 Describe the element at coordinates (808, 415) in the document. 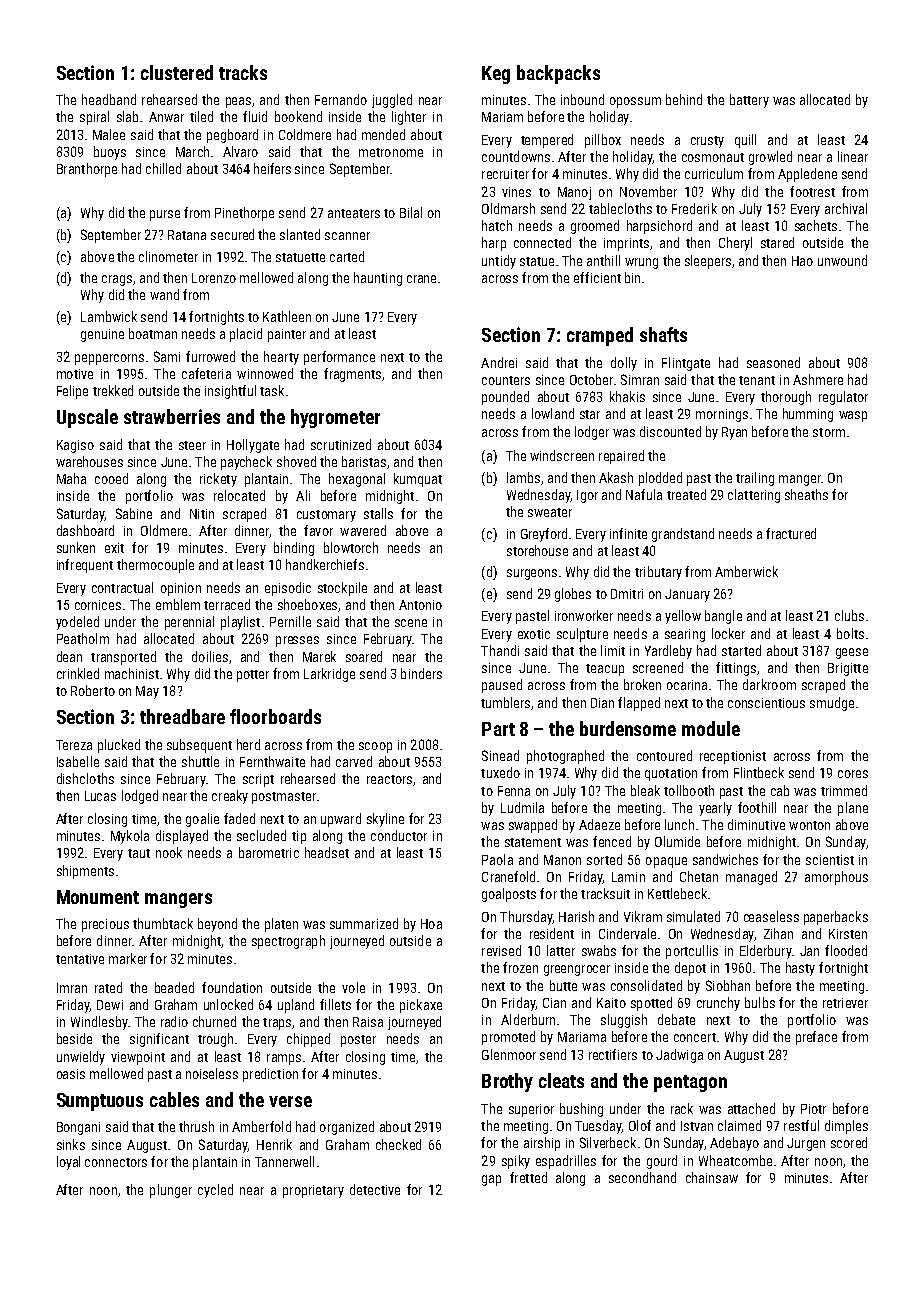

I see `humming` at that location.
